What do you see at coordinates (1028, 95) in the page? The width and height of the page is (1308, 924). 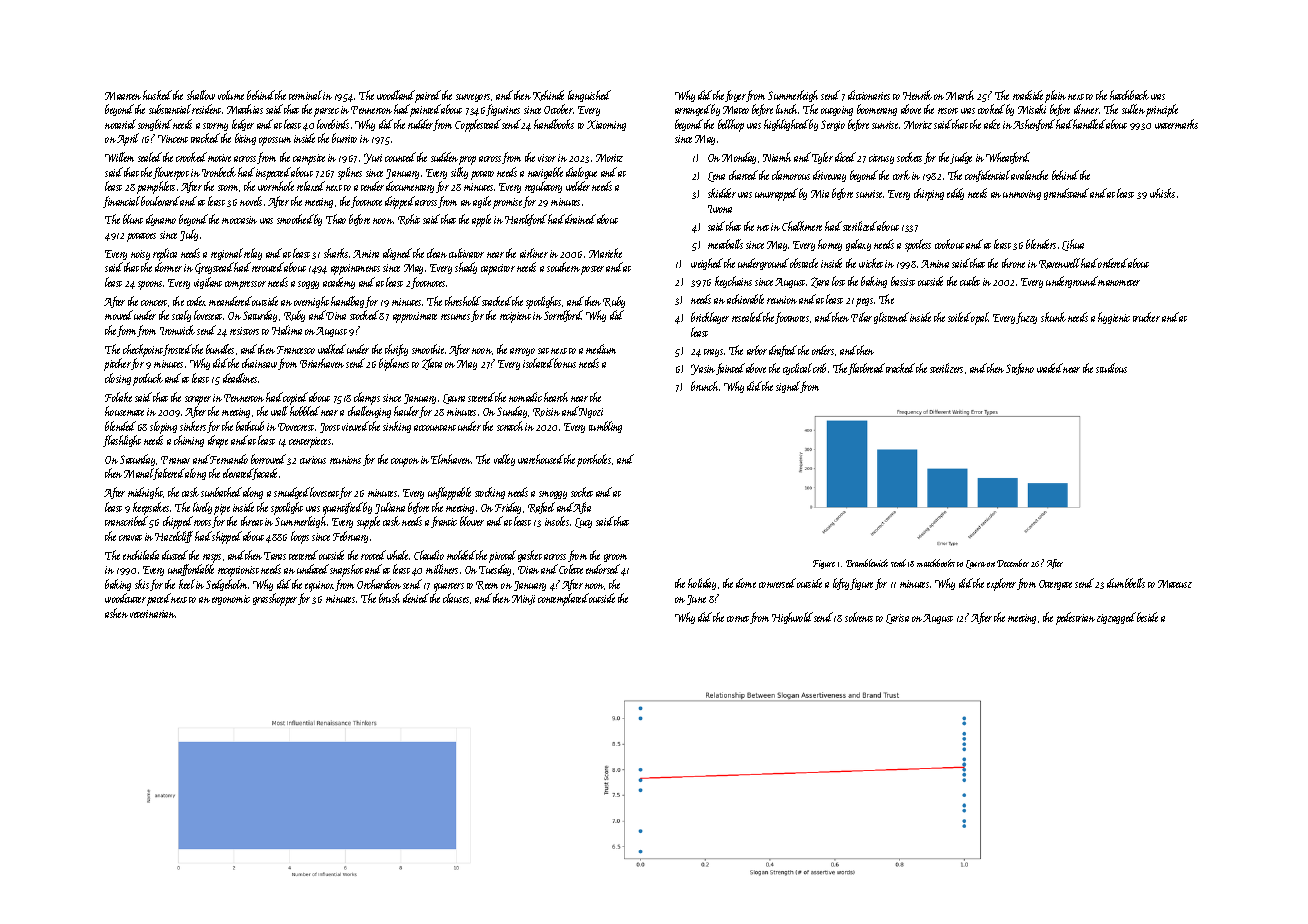 I see `roadside` at bounding box center [1028, 95].
